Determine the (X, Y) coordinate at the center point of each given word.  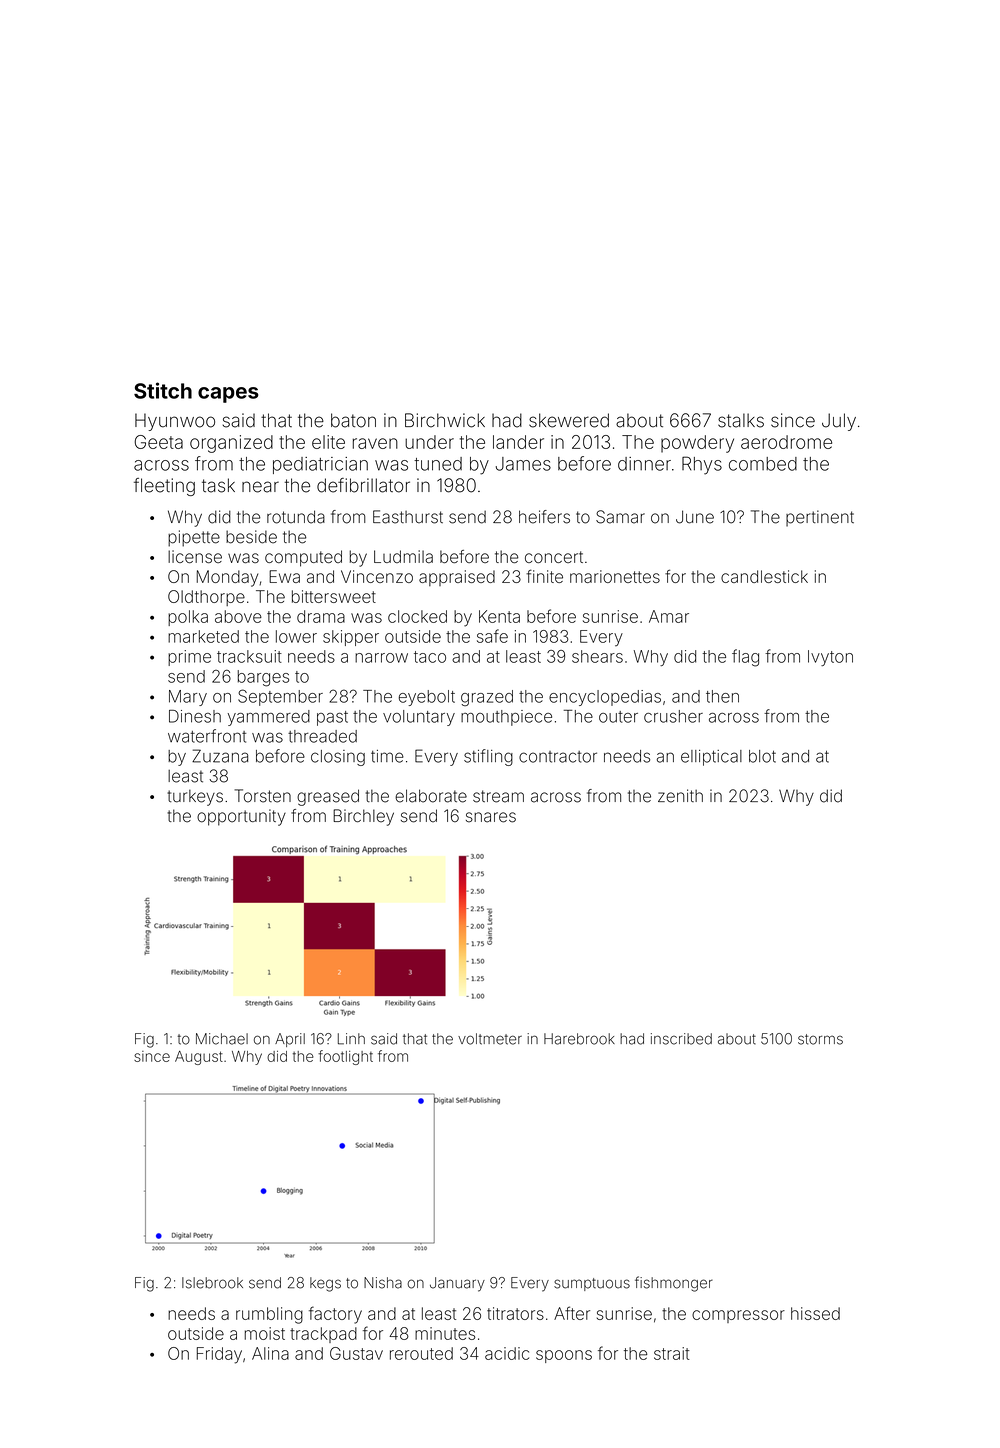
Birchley (363, 817)
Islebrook (212, 1283)
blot (762, 756)
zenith (680, 796)
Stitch (163, 390)
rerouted (421, 1353)
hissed (815, 1313)
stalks (741, 420)
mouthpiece (506, 718)
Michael (222, 1039)
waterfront (207, 736)
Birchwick (445, 420)
